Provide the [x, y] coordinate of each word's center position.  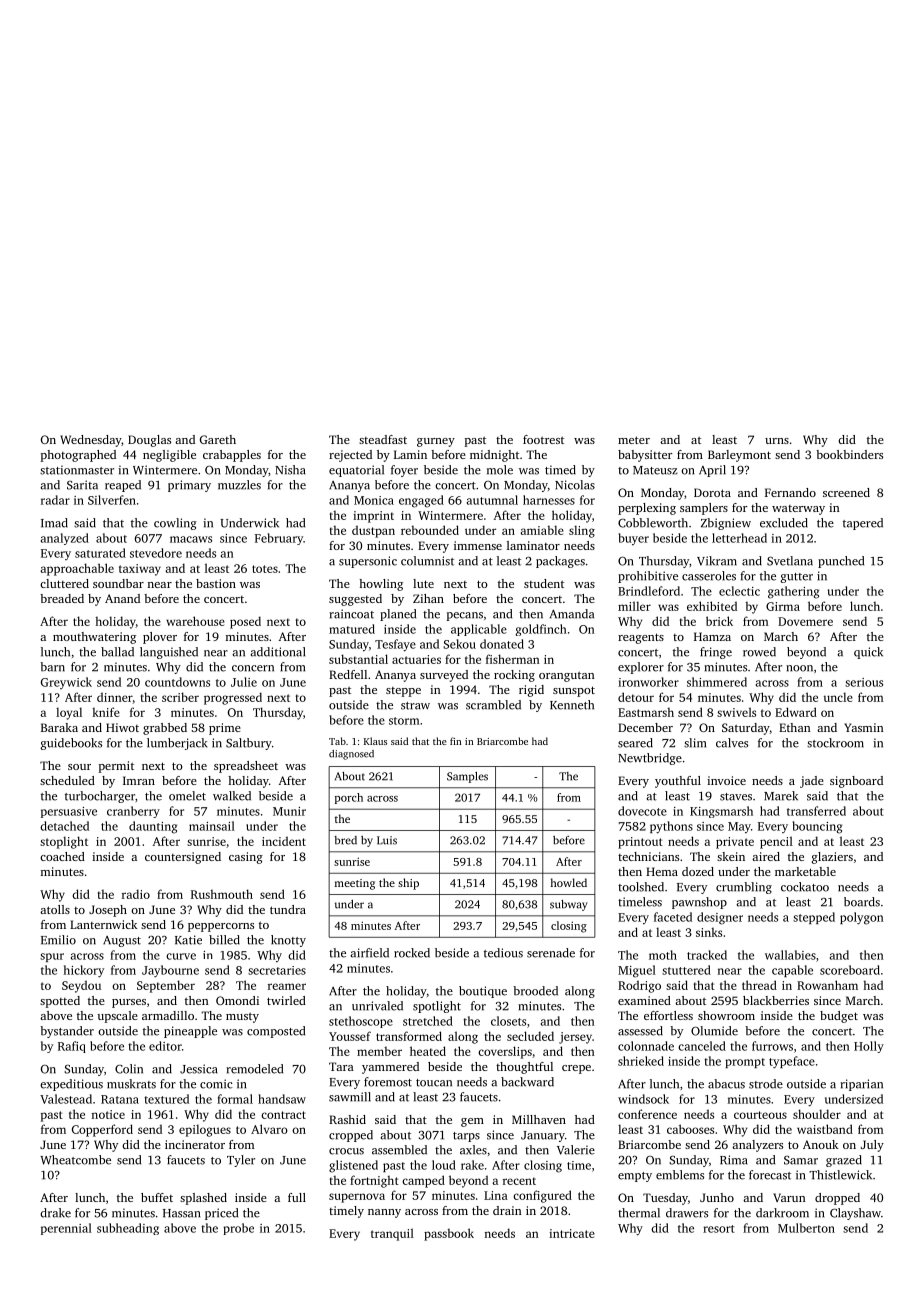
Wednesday [90, 441]
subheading [128, 1229]
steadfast [383, 439]
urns [777, 441]
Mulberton [806, 1228]
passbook [449, 1234]
